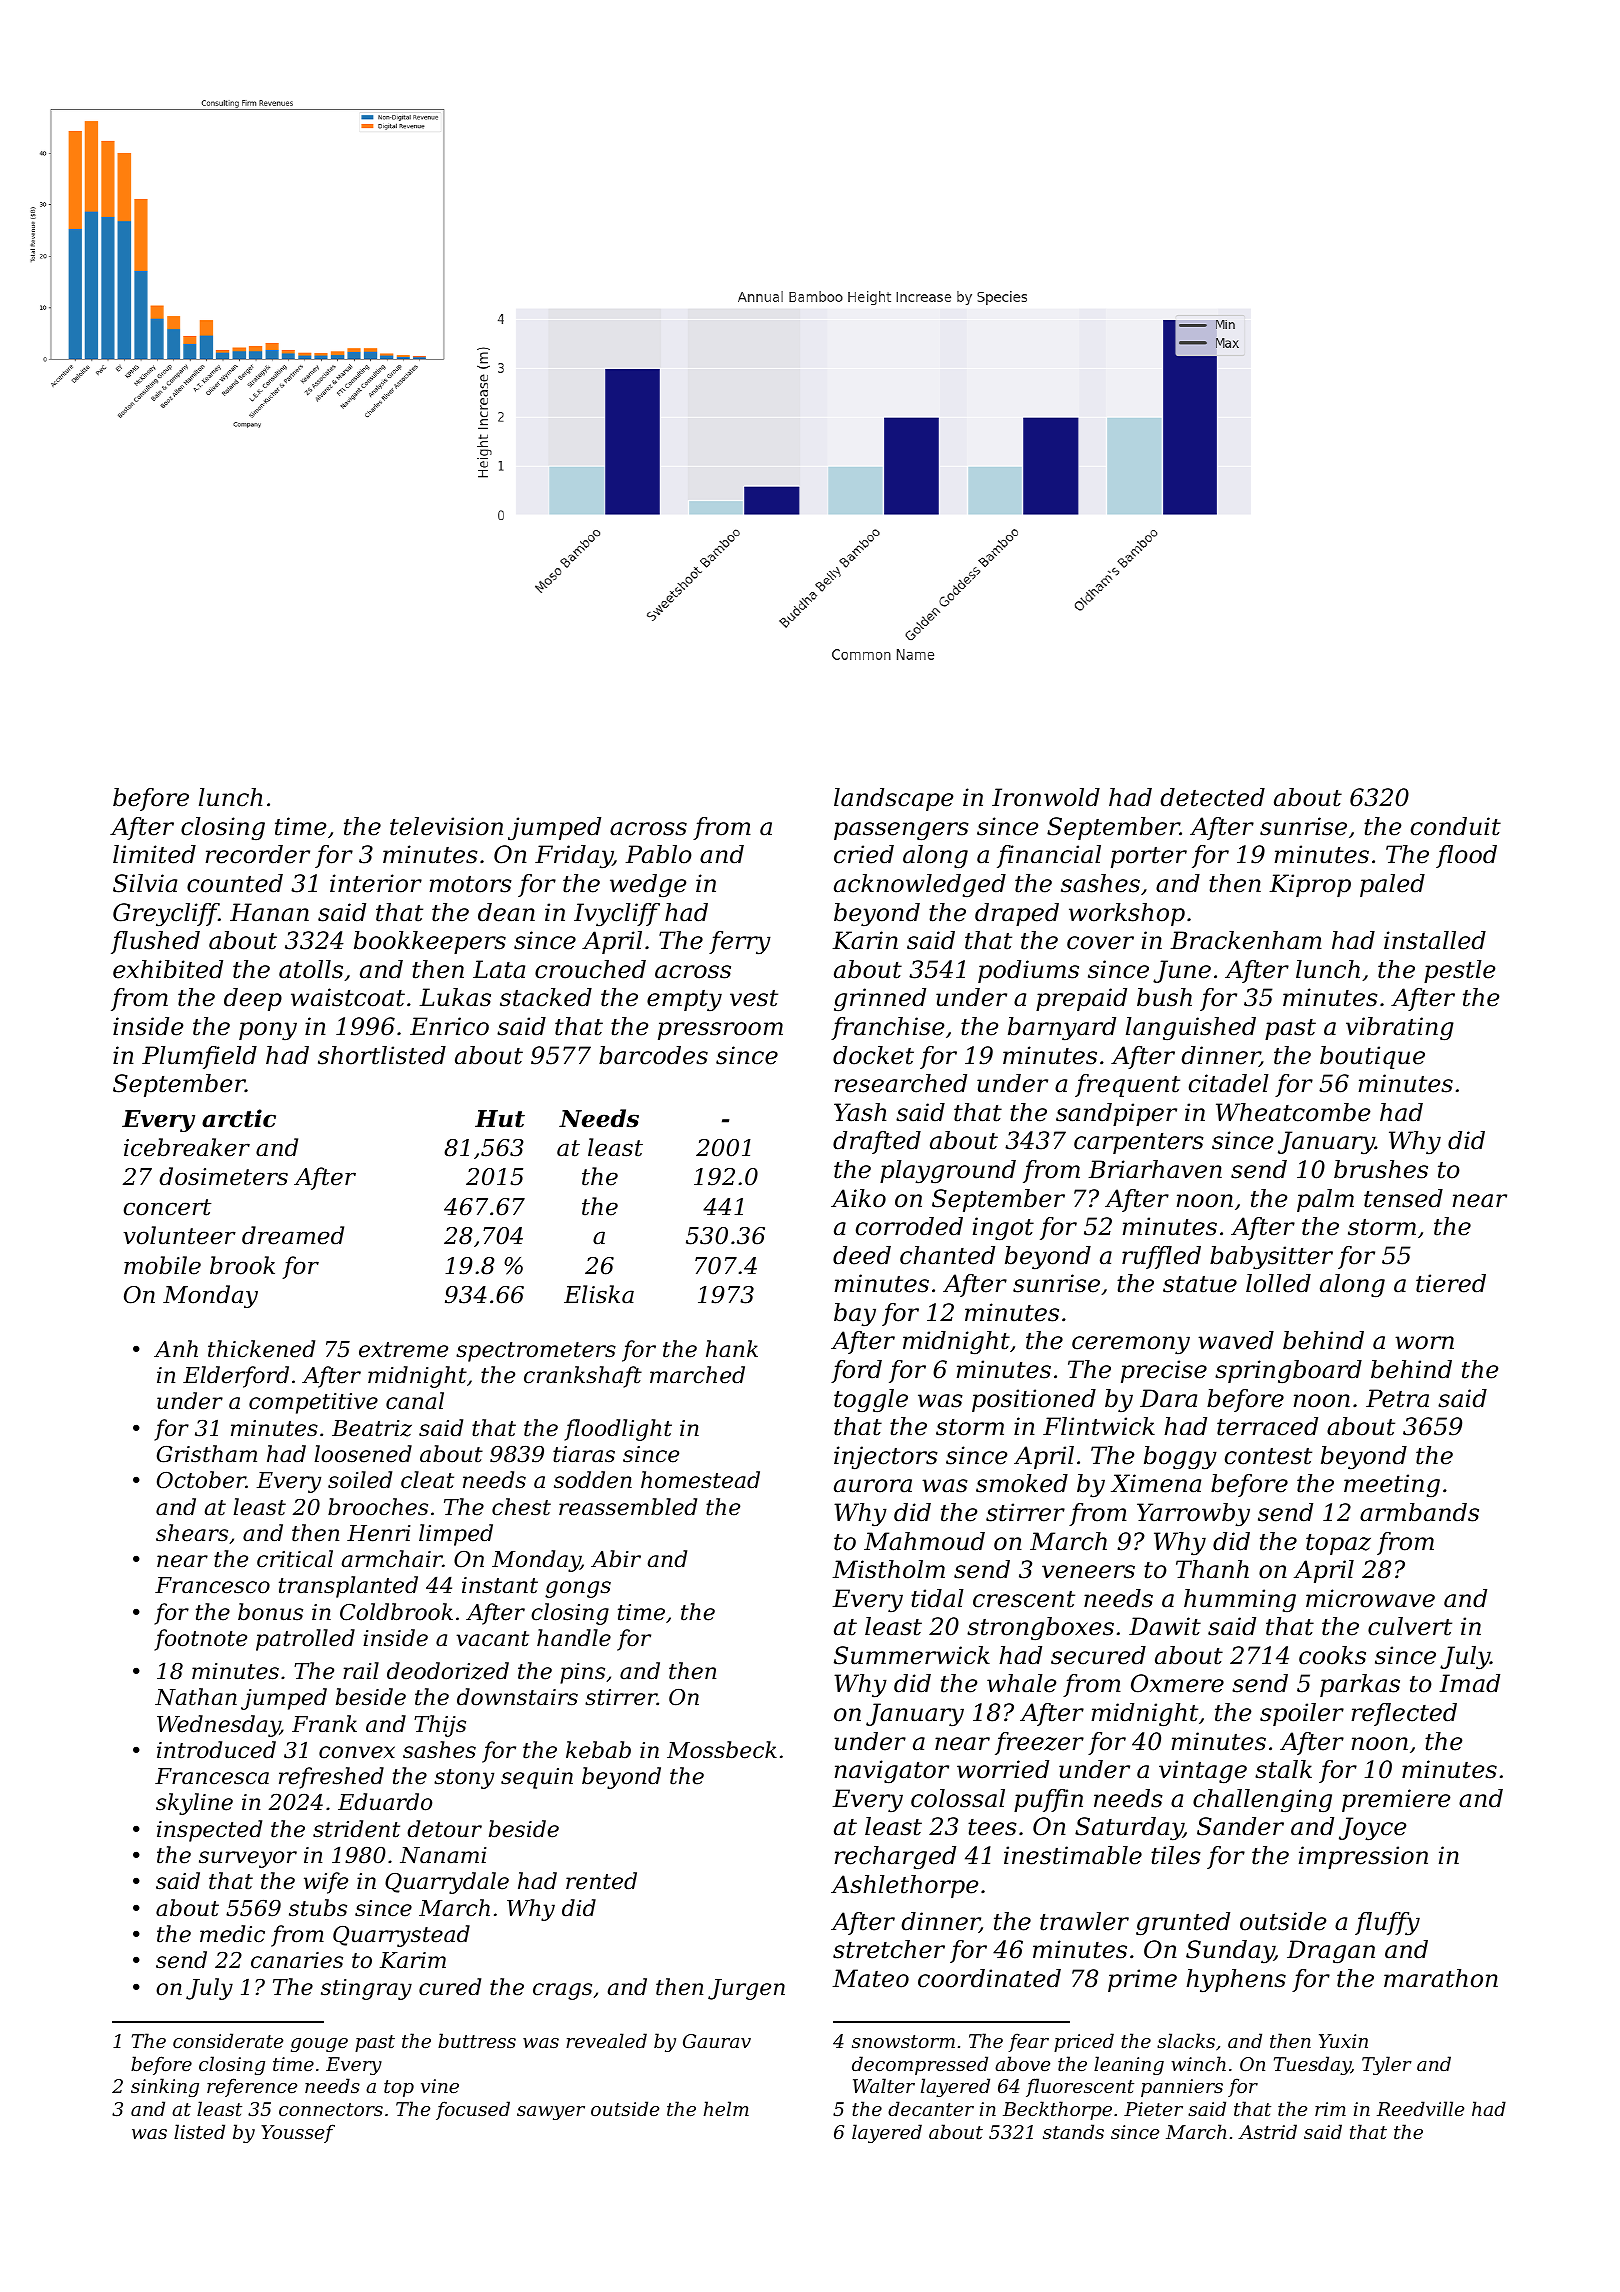 This screenshot has width=1620, height=2292. Describe the element at coordinates (601, 1881) in the screenshot. I see `rented` at that location.
